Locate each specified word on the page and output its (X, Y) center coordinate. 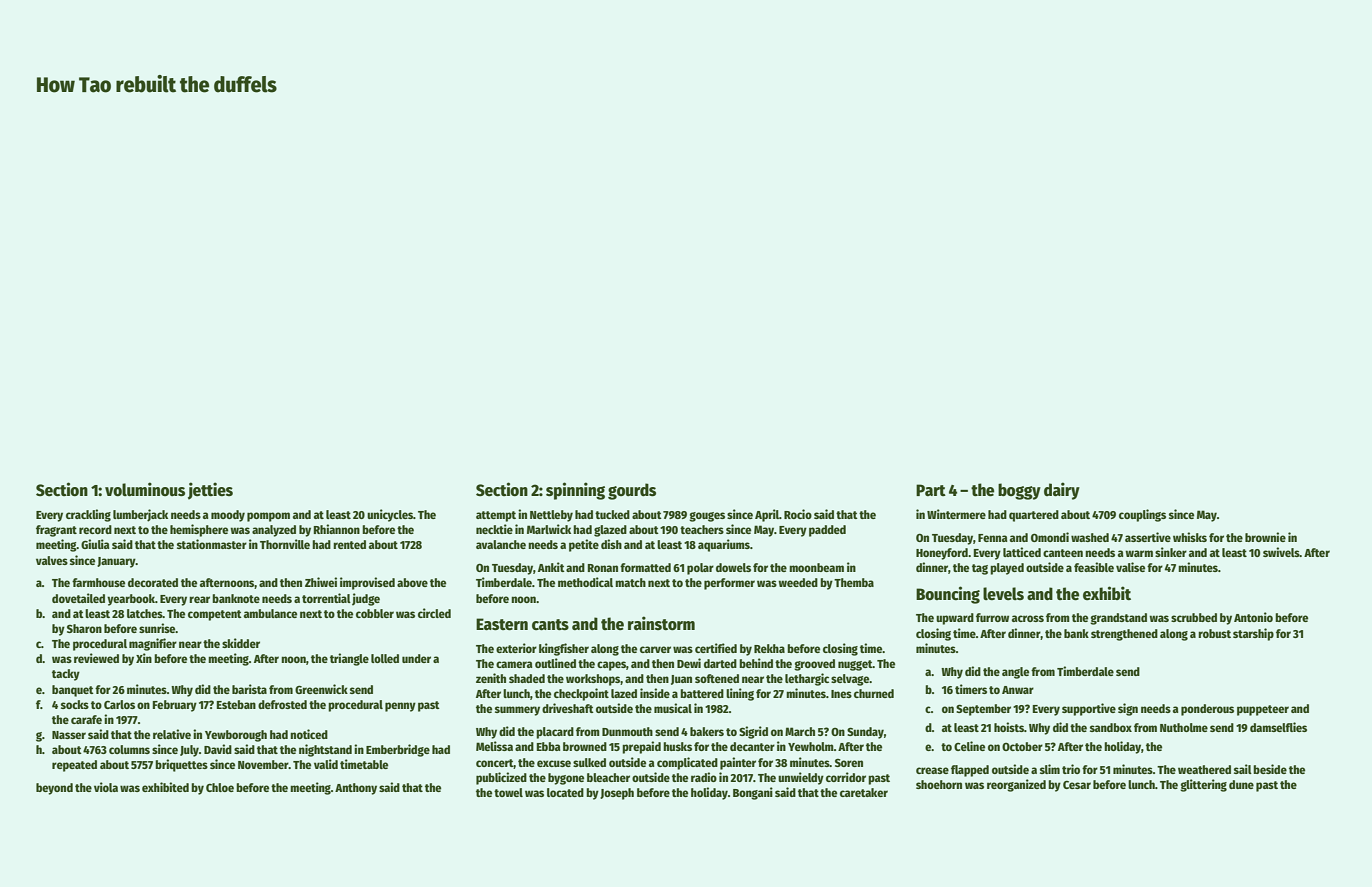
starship (1253, 634)
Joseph (617, 794)
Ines (841, 694)
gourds (632, 491)
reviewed (96, 658)
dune (1241, 784)
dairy (1062, 491)
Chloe (220, 787)
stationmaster (212, 544)
